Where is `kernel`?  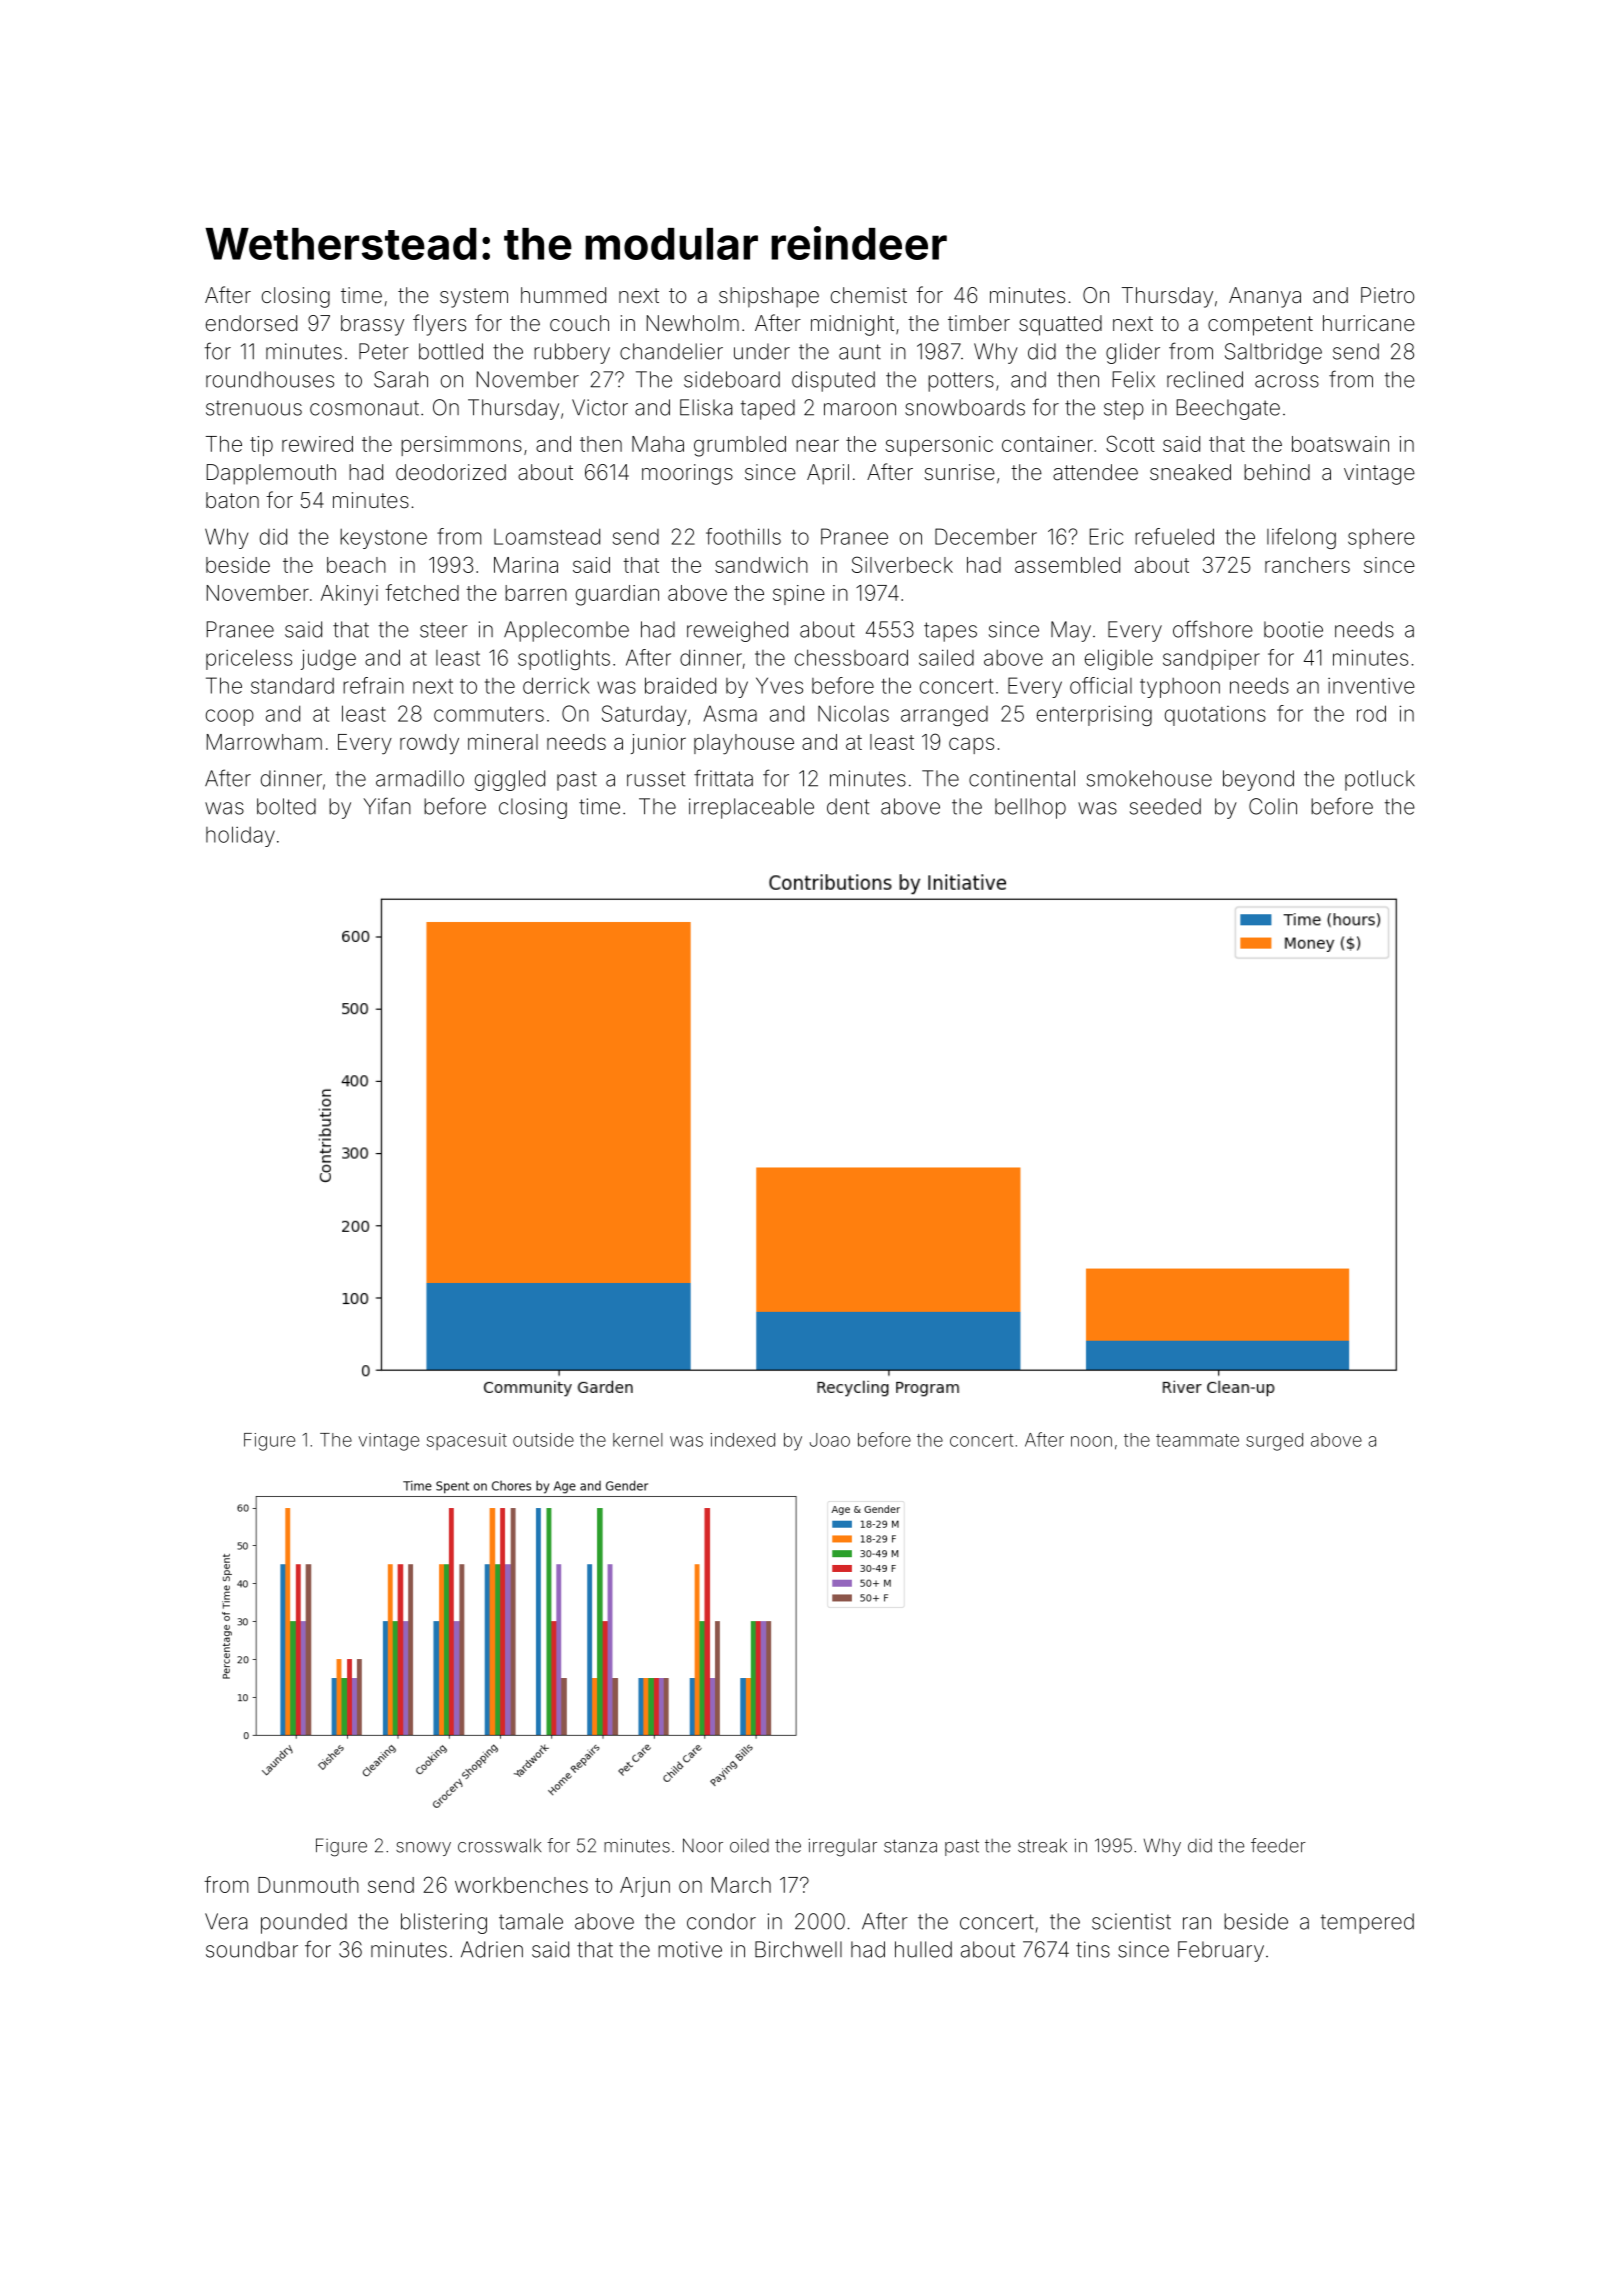 kernel is located at coordinates (638, 1440).
